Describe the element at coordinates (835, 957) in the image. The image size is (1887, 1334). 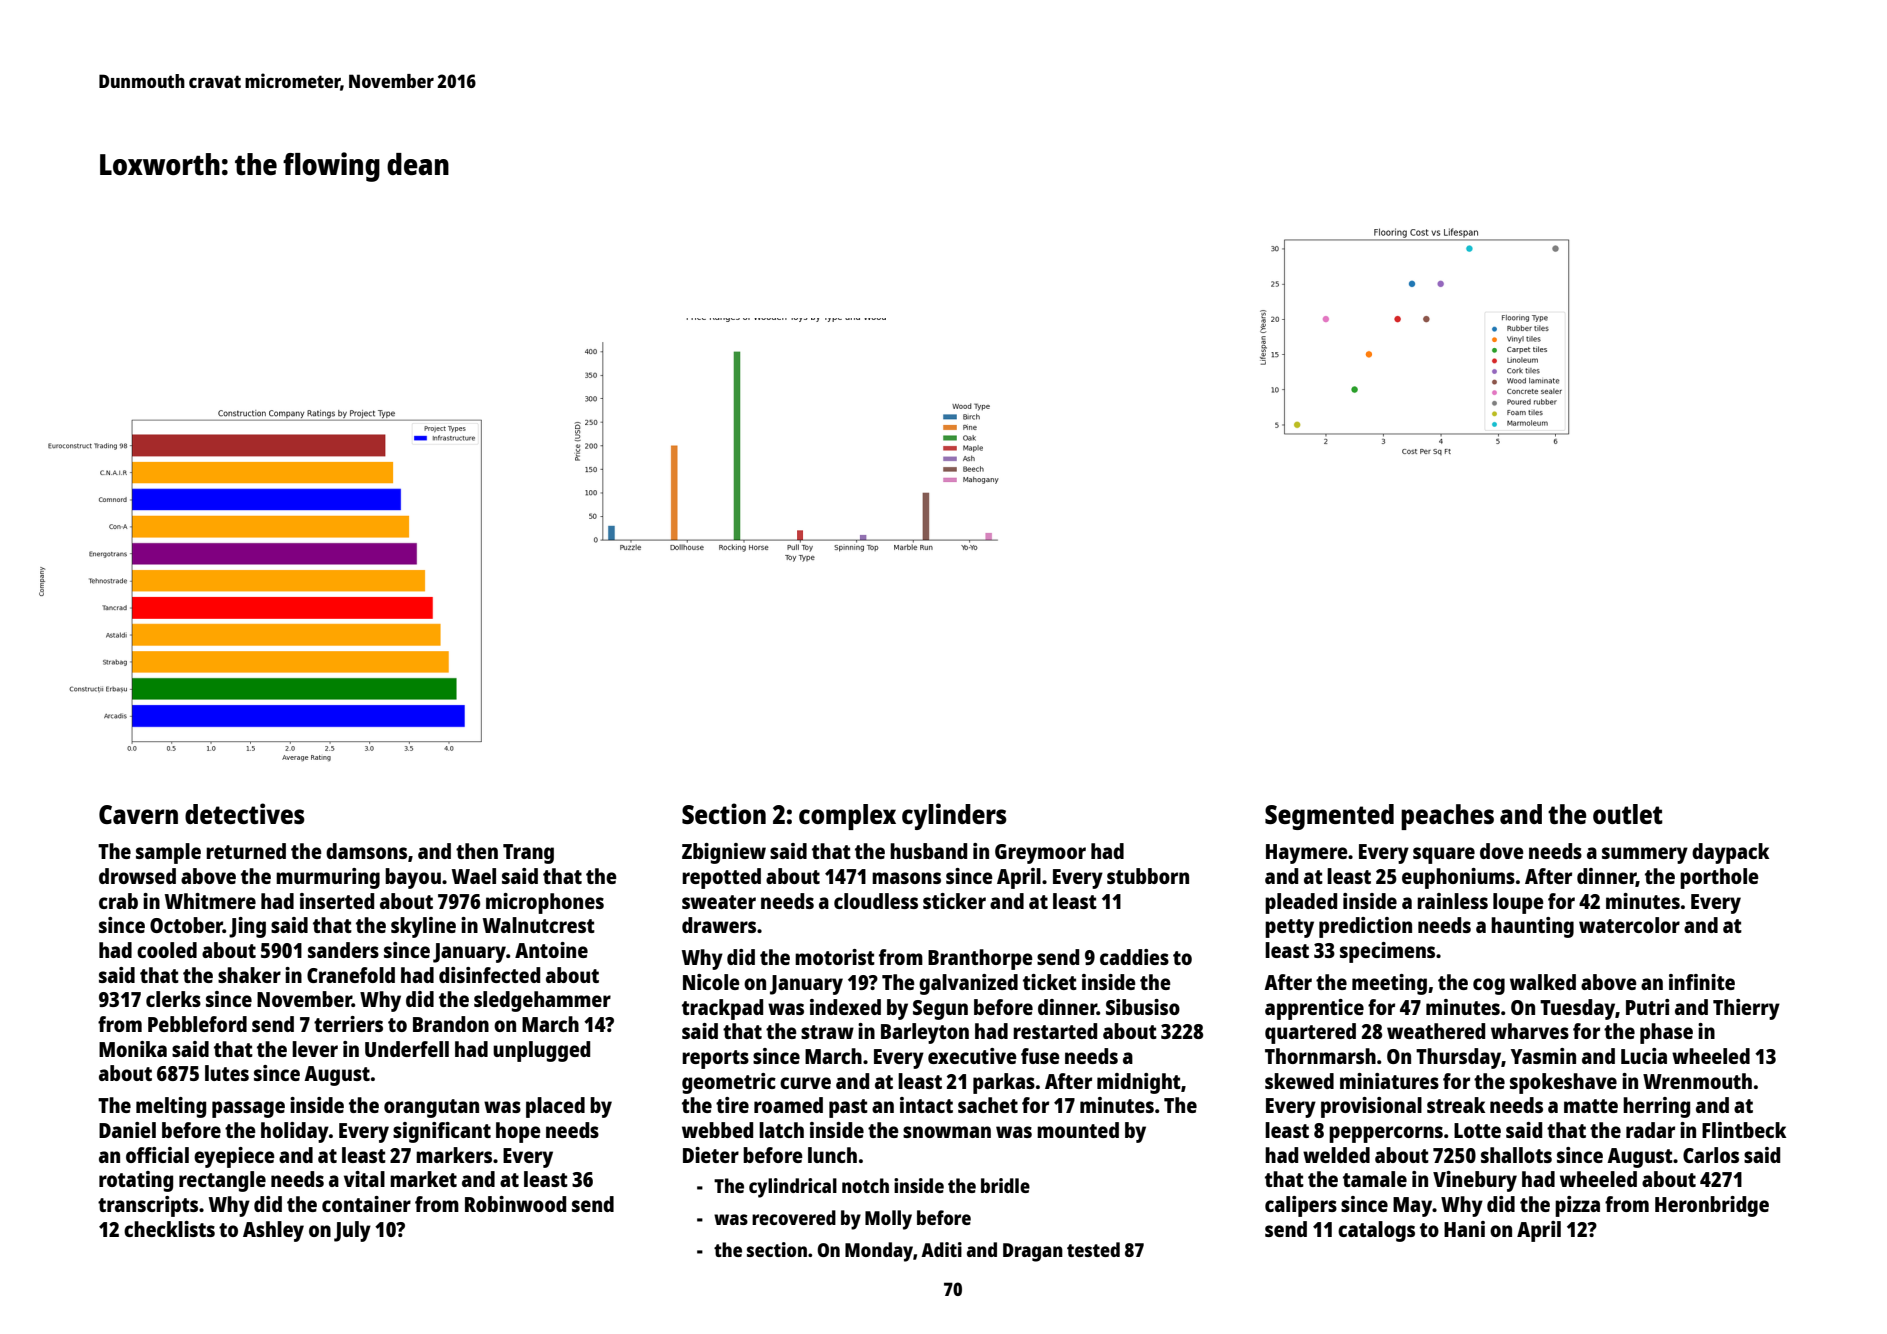
I see `motorist` at that location.
